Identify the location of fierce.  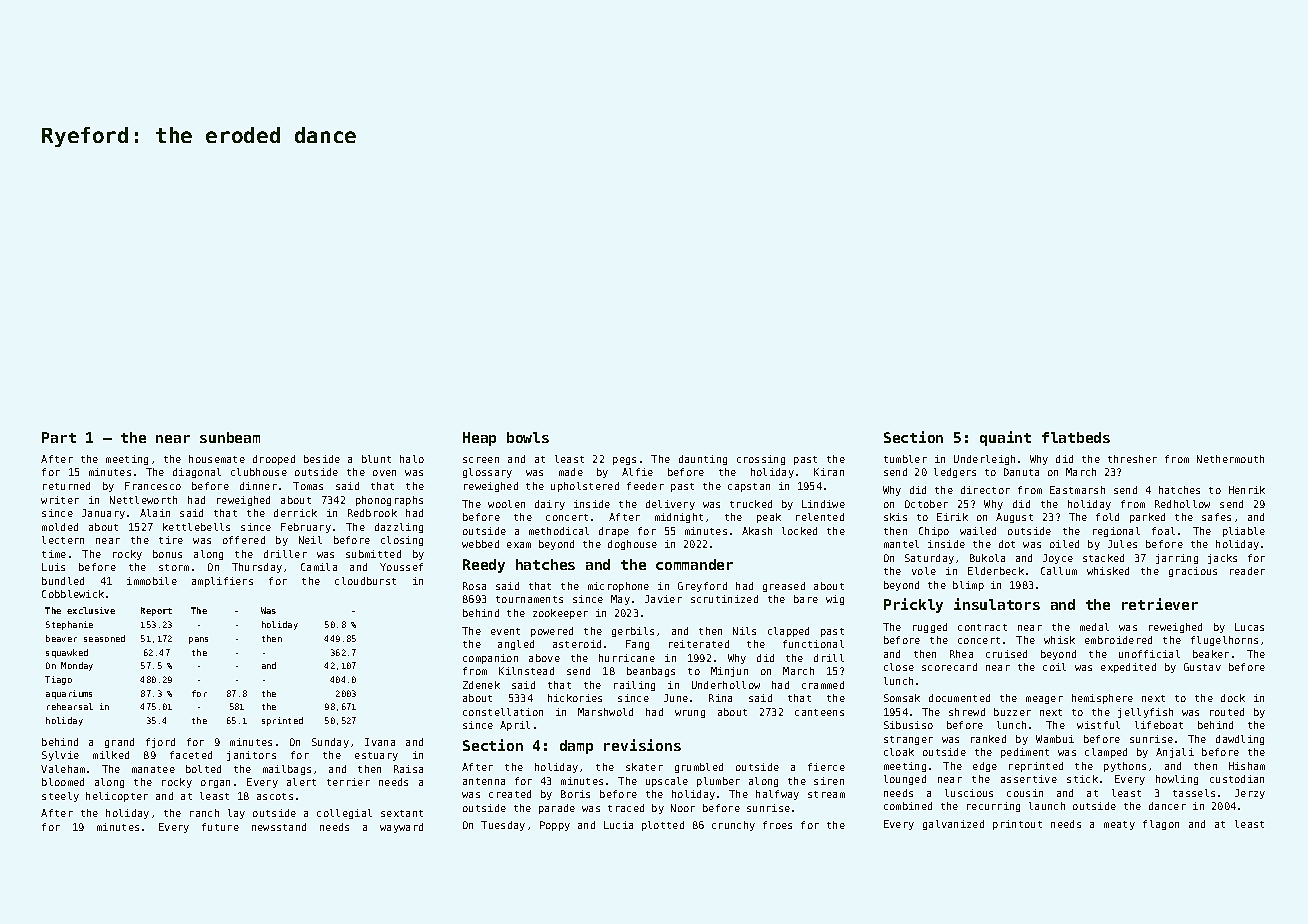
(826, 767).
